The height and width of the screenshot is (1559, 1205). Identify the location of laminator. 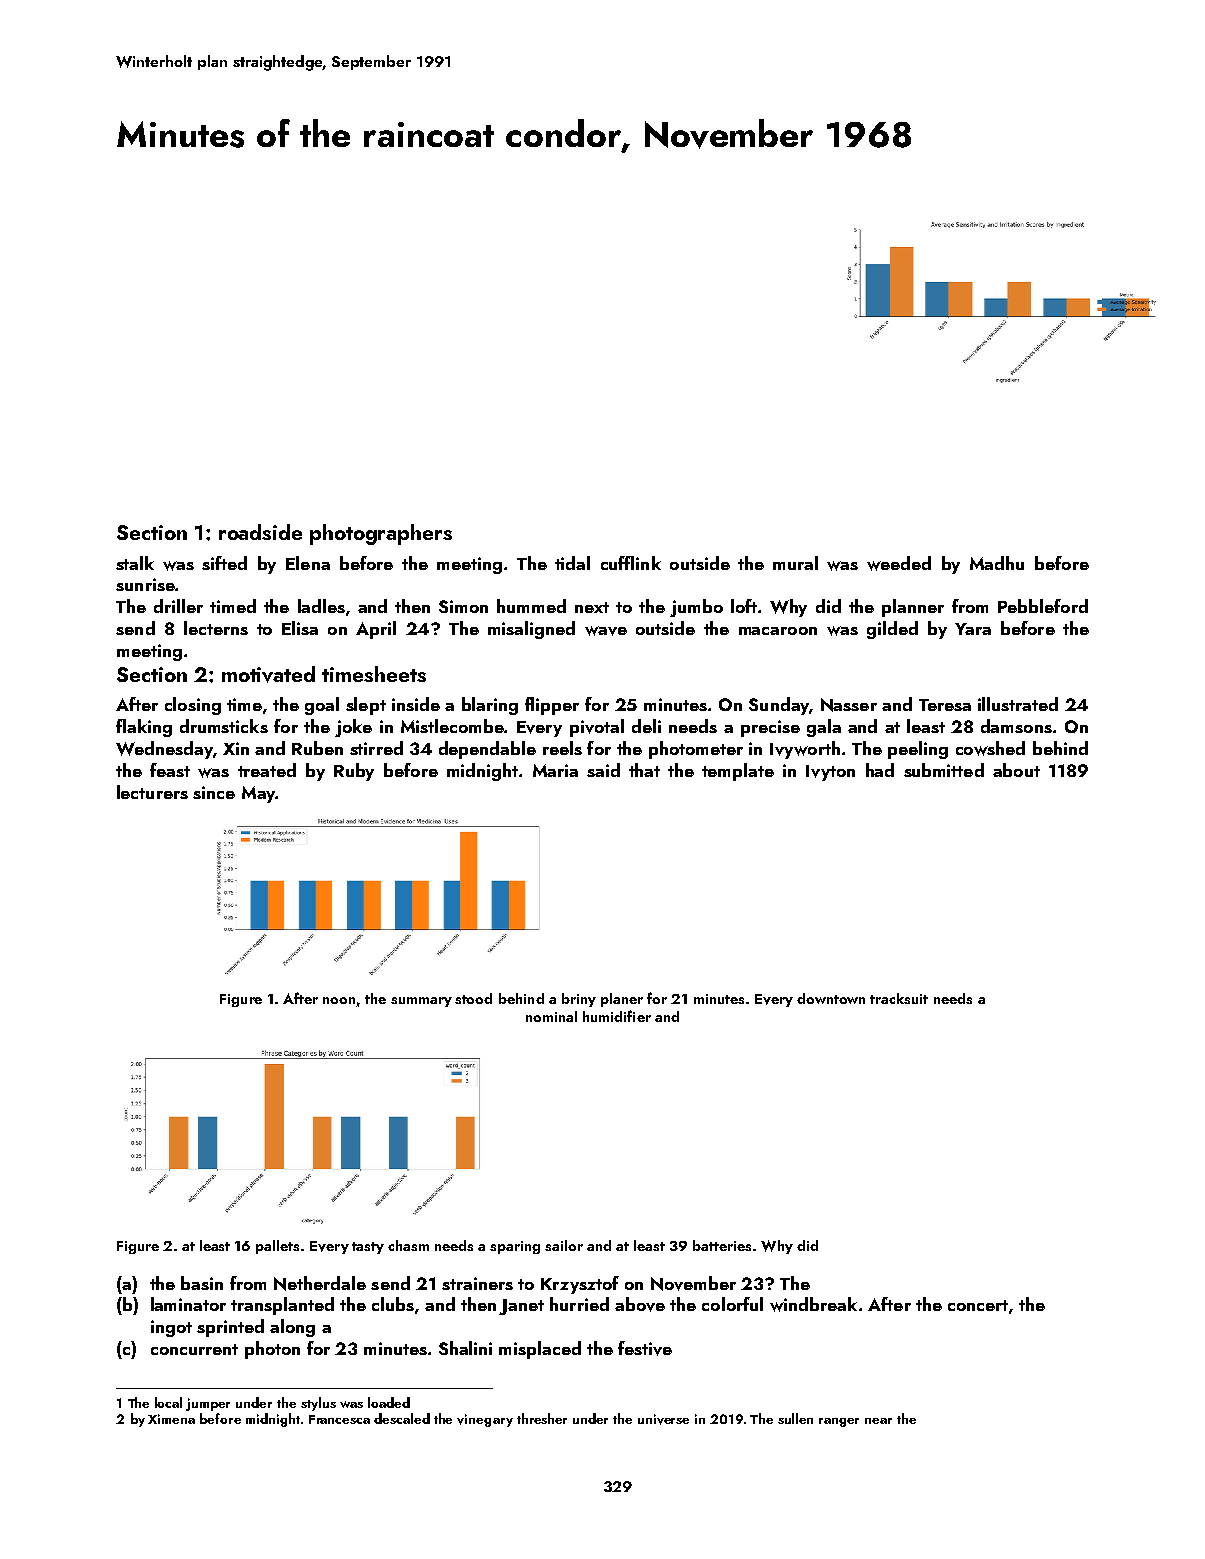
(188, 1304).
